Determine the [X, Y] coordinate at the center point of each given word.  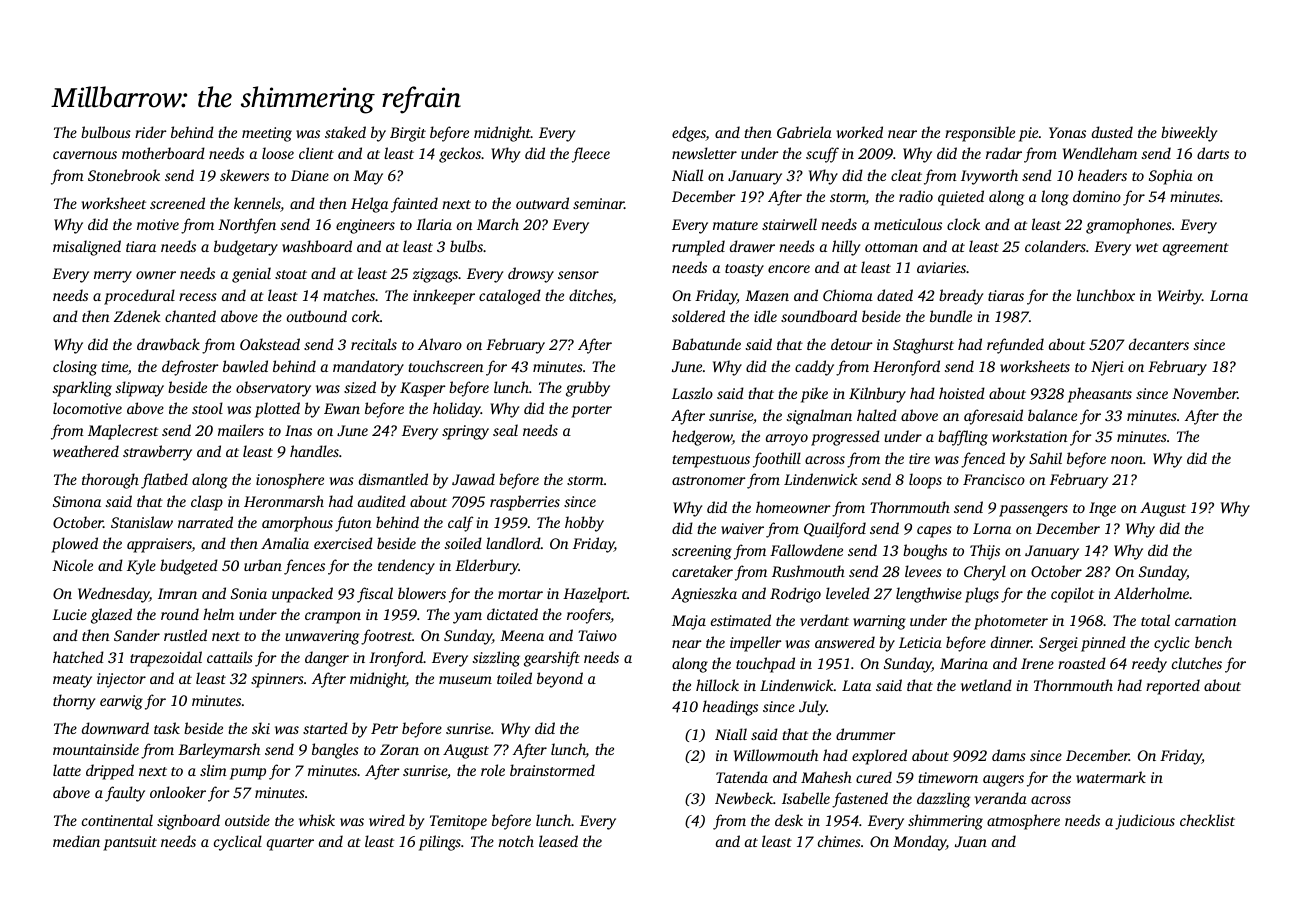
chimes [839, 841]
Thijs [985, 552]
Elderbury [487, 567]
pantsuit [130, 843]
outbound [317, 316]
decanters [1159, 344]
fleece [591, 155]
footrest [386, 637]
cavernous [85, 155]
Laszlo [692, 393]
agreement [1196, 249]
